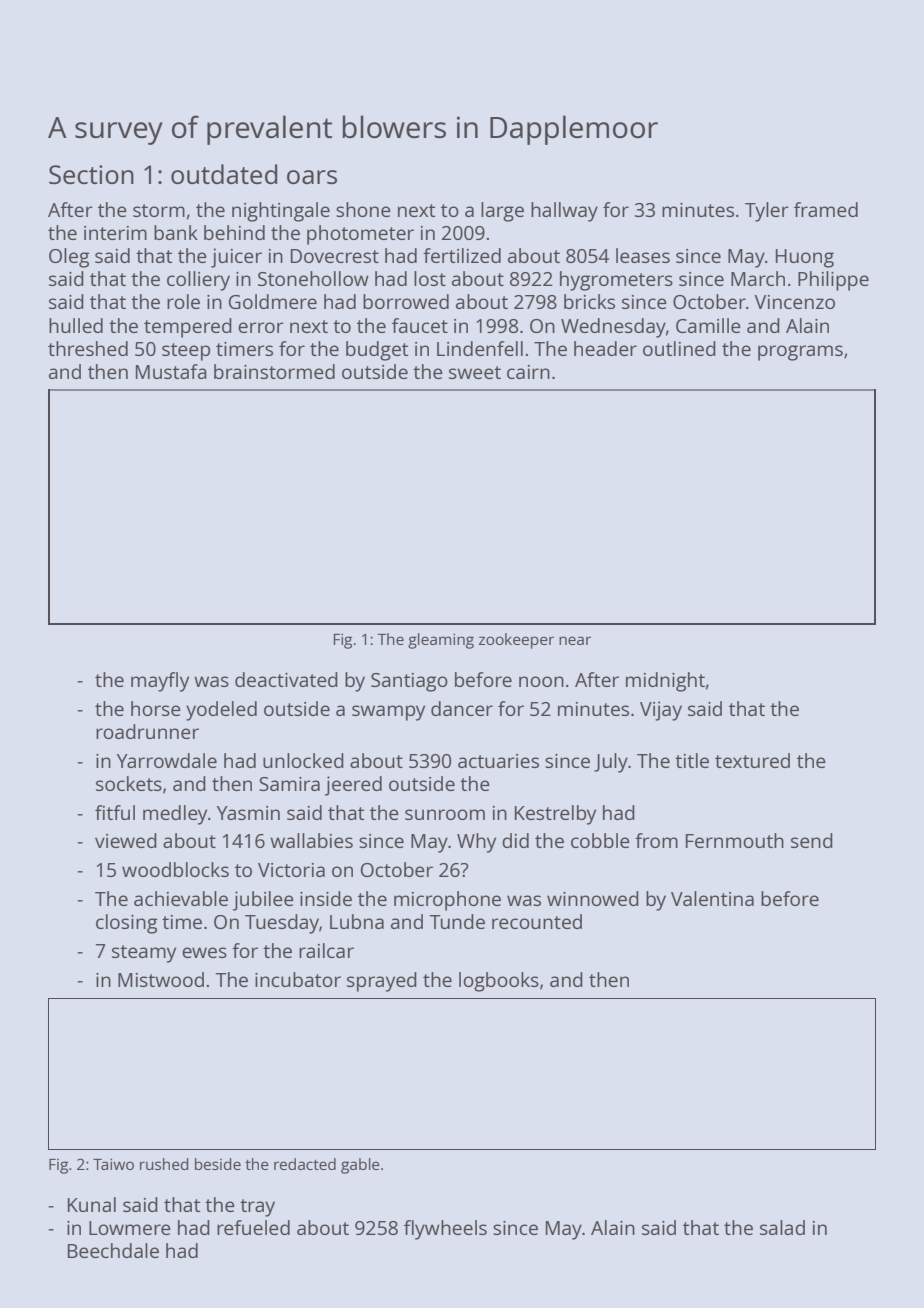 The image size is (924, 1308). What do you see at coordinates (253, 1227) in the document?
I see `refueled` at bounding box center [253, 1227].
